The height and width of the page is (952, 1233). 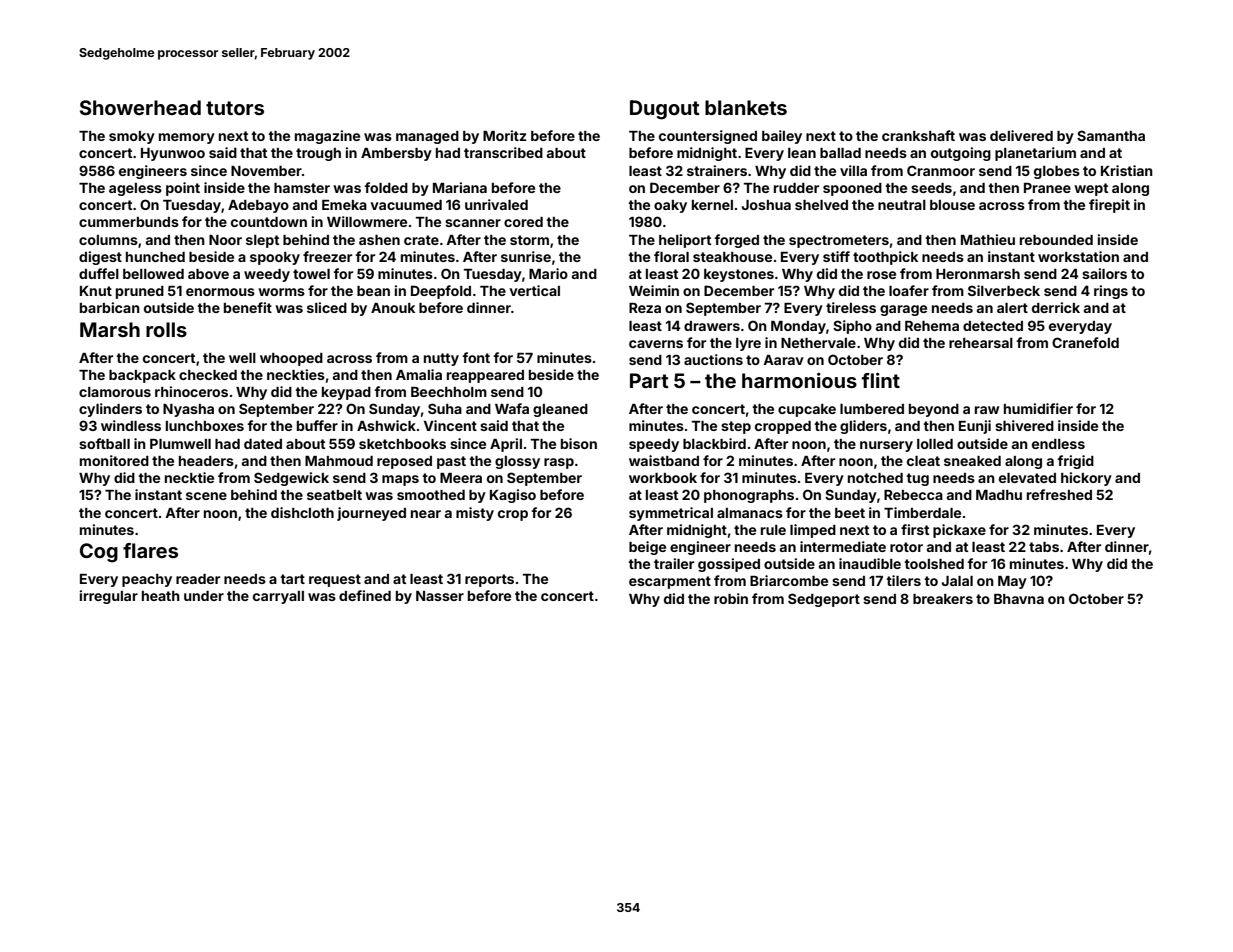 I want to click on font, so click(x=476, y=357).
